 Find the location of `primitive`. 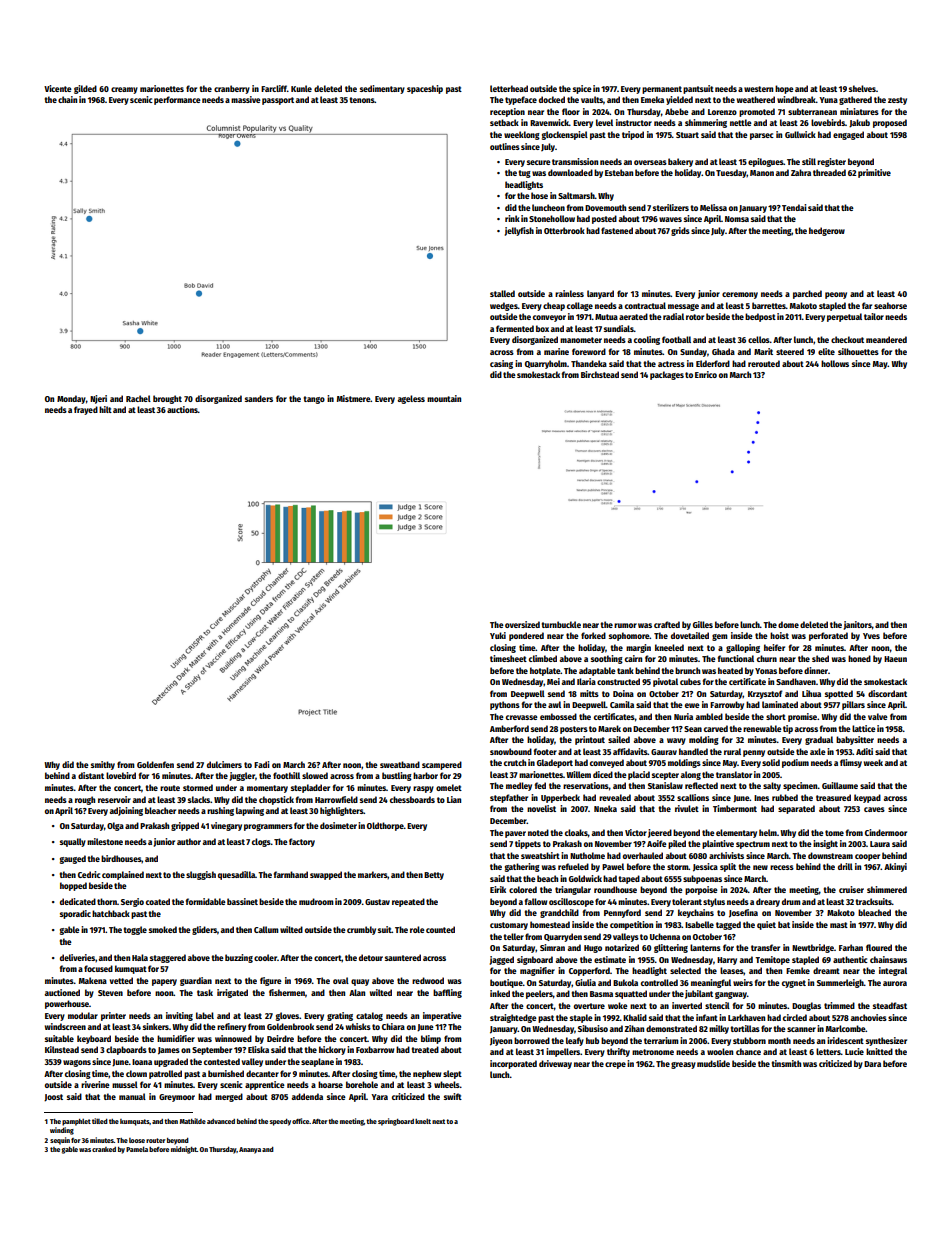

primitive is located at coordinates (874, 173).
